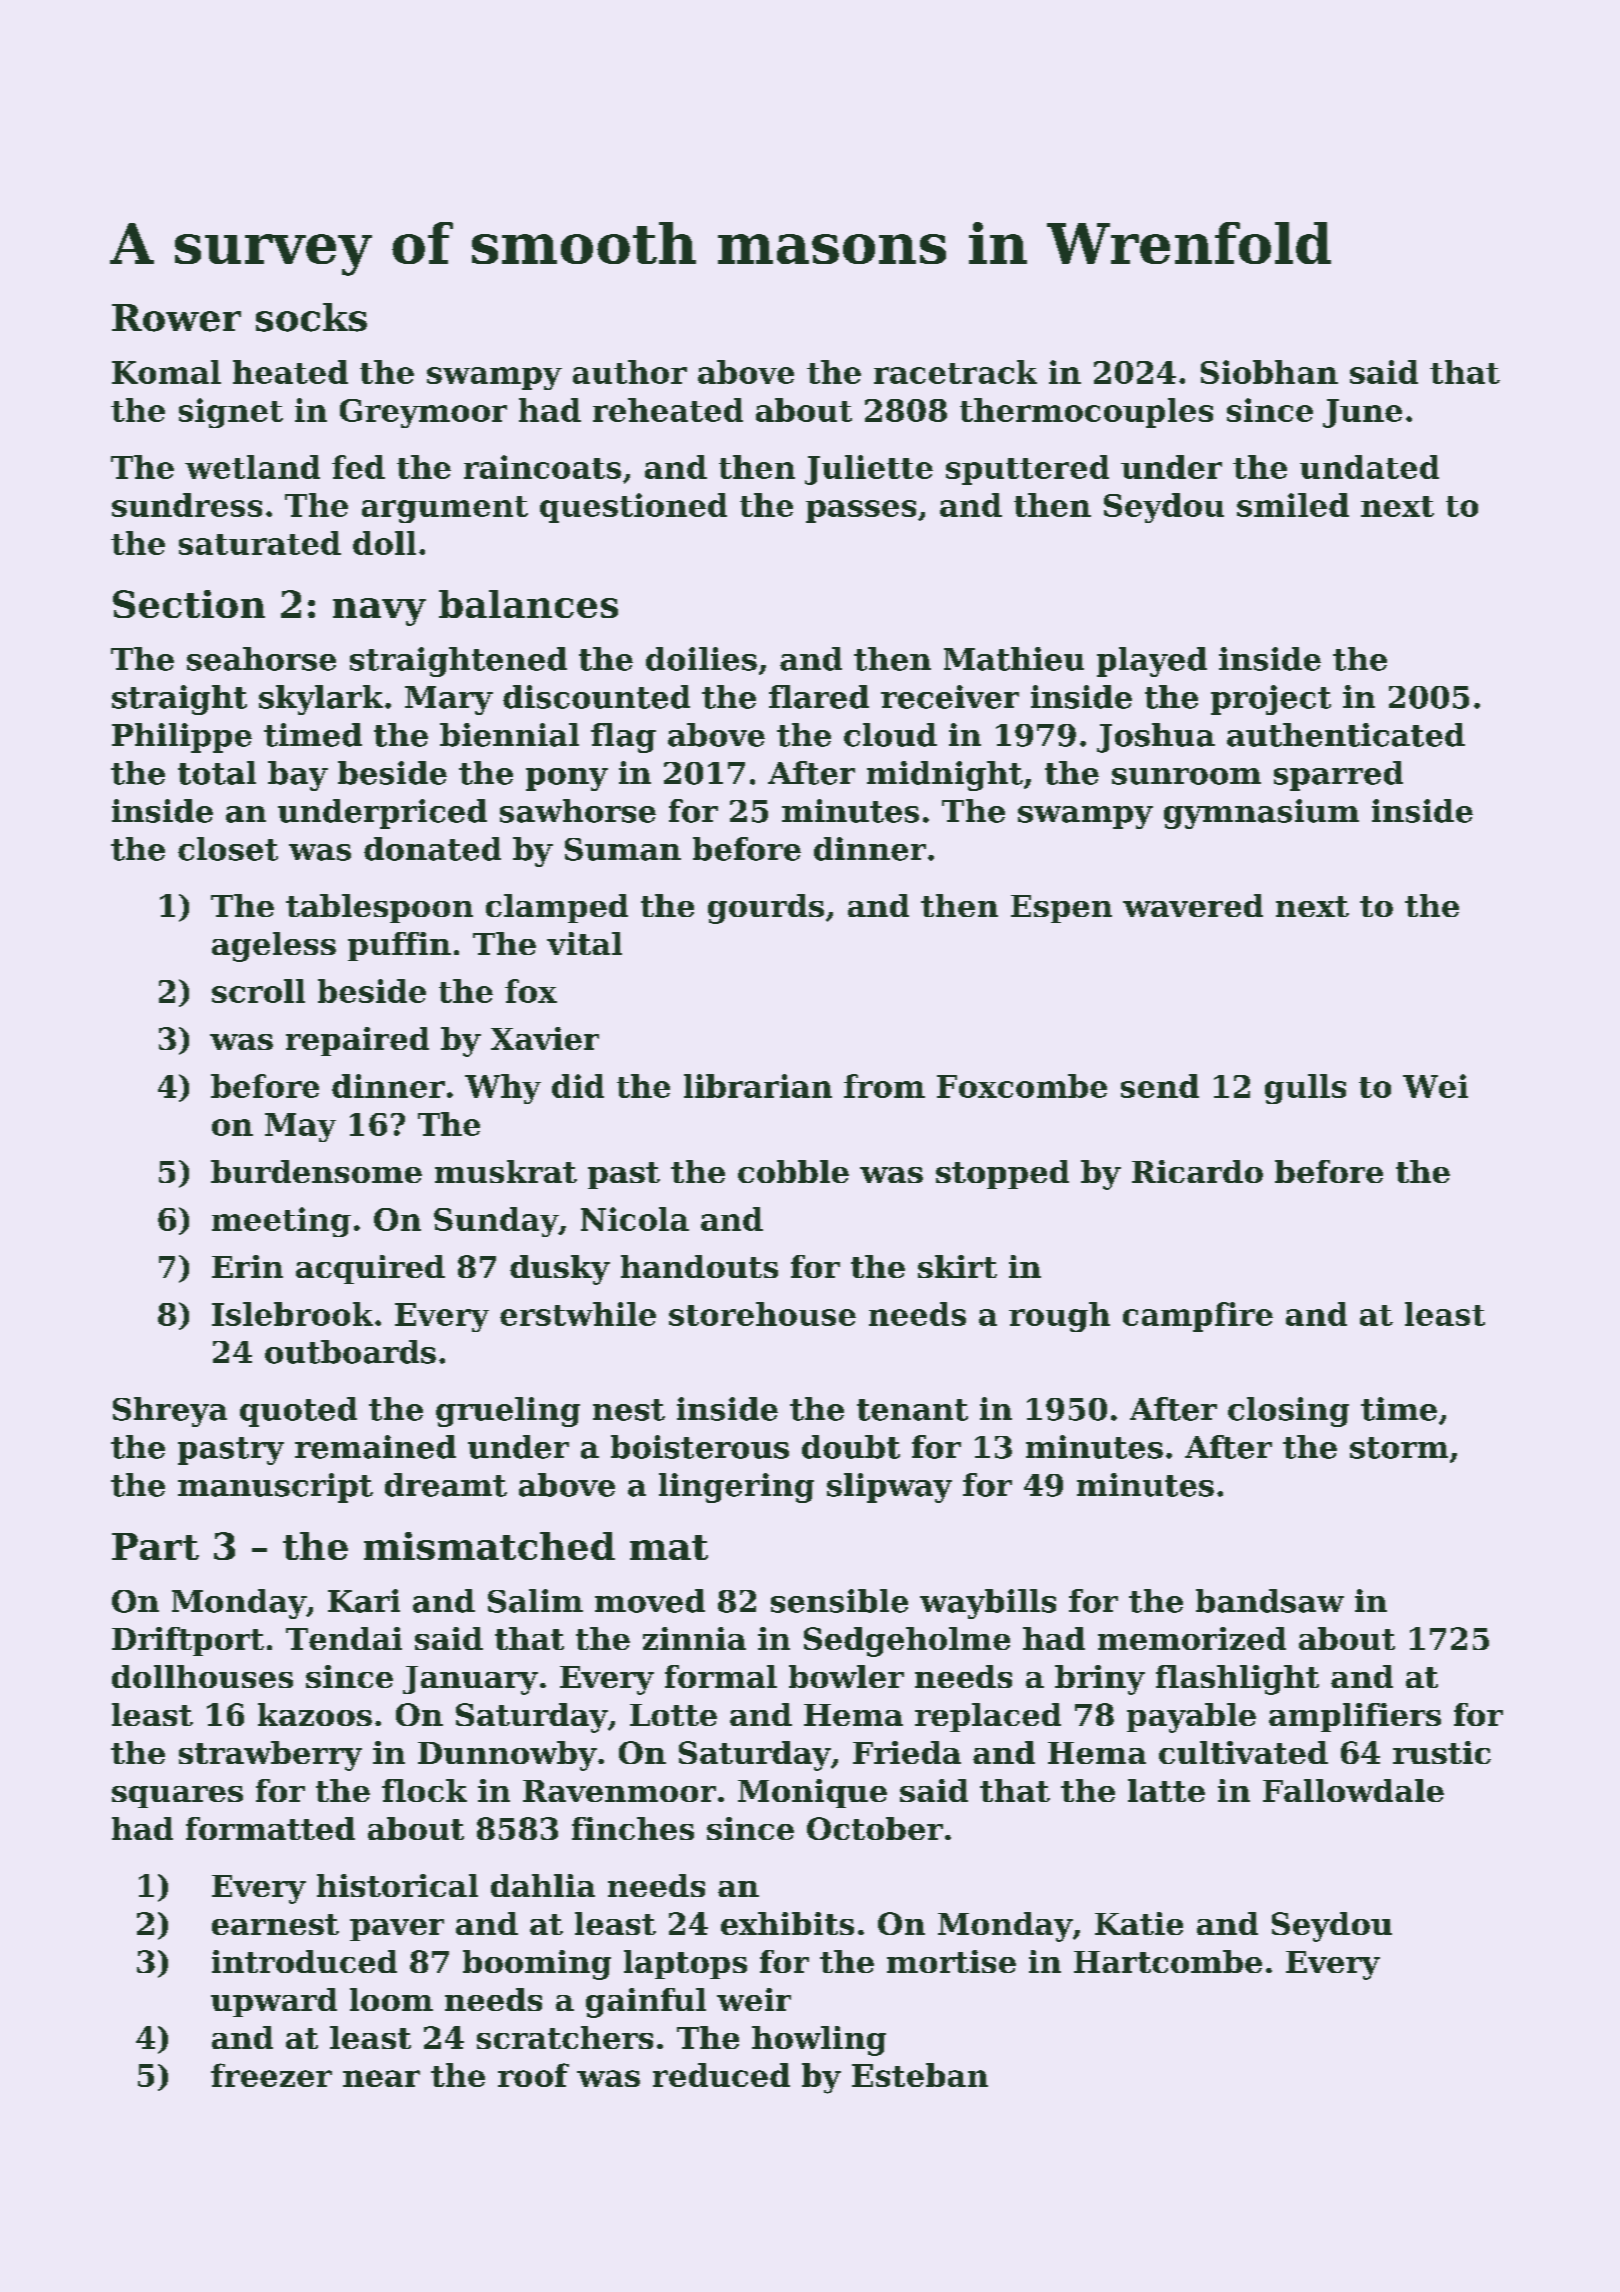 The height and width of the page is (2292, 1620). I want to click on vital, so click(584, 943).
